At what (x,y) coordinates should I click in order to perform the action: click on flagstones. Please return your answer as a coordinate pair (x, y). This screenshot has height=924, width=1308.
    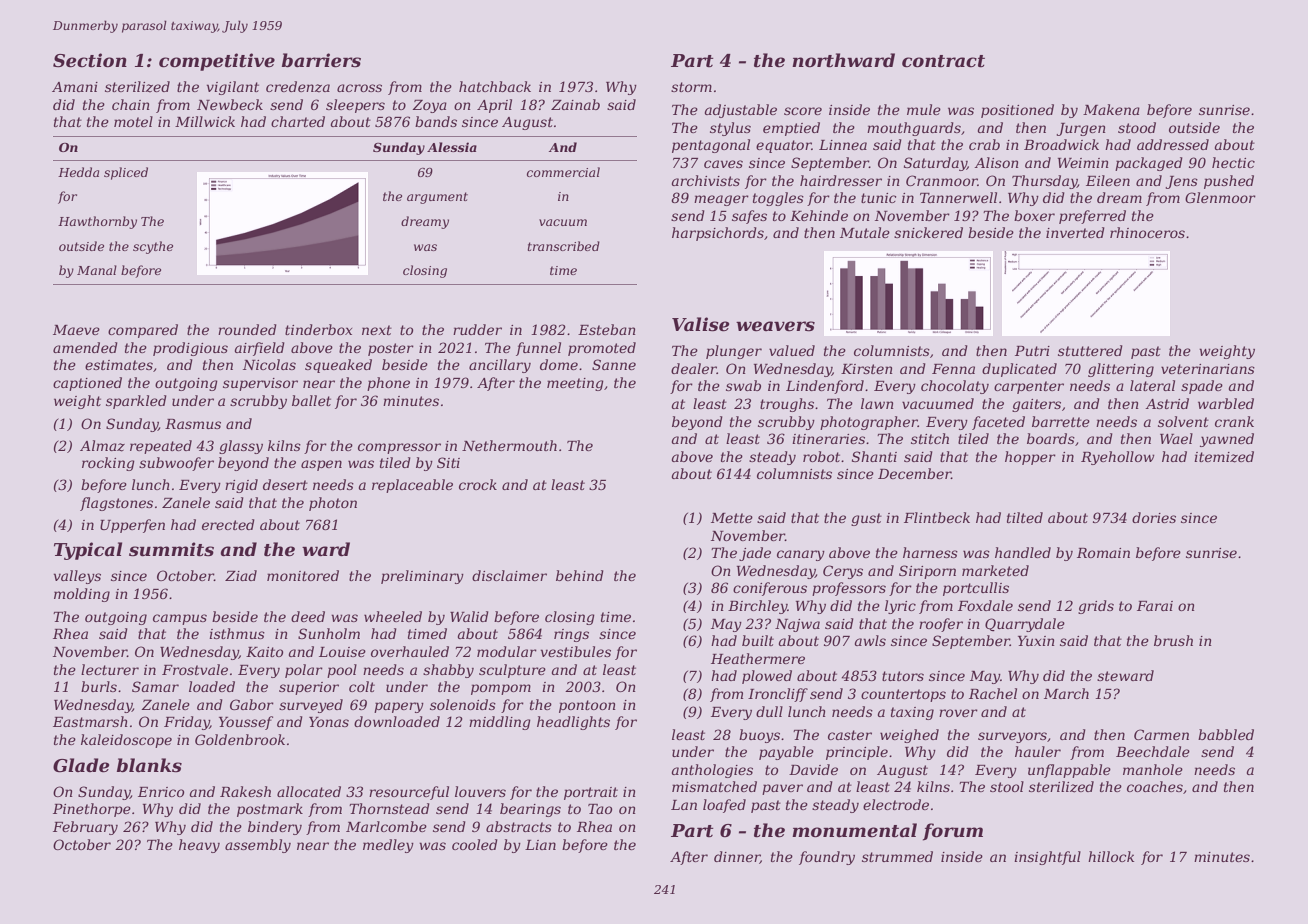
    Looking at the image, I should click on (116, 504).
